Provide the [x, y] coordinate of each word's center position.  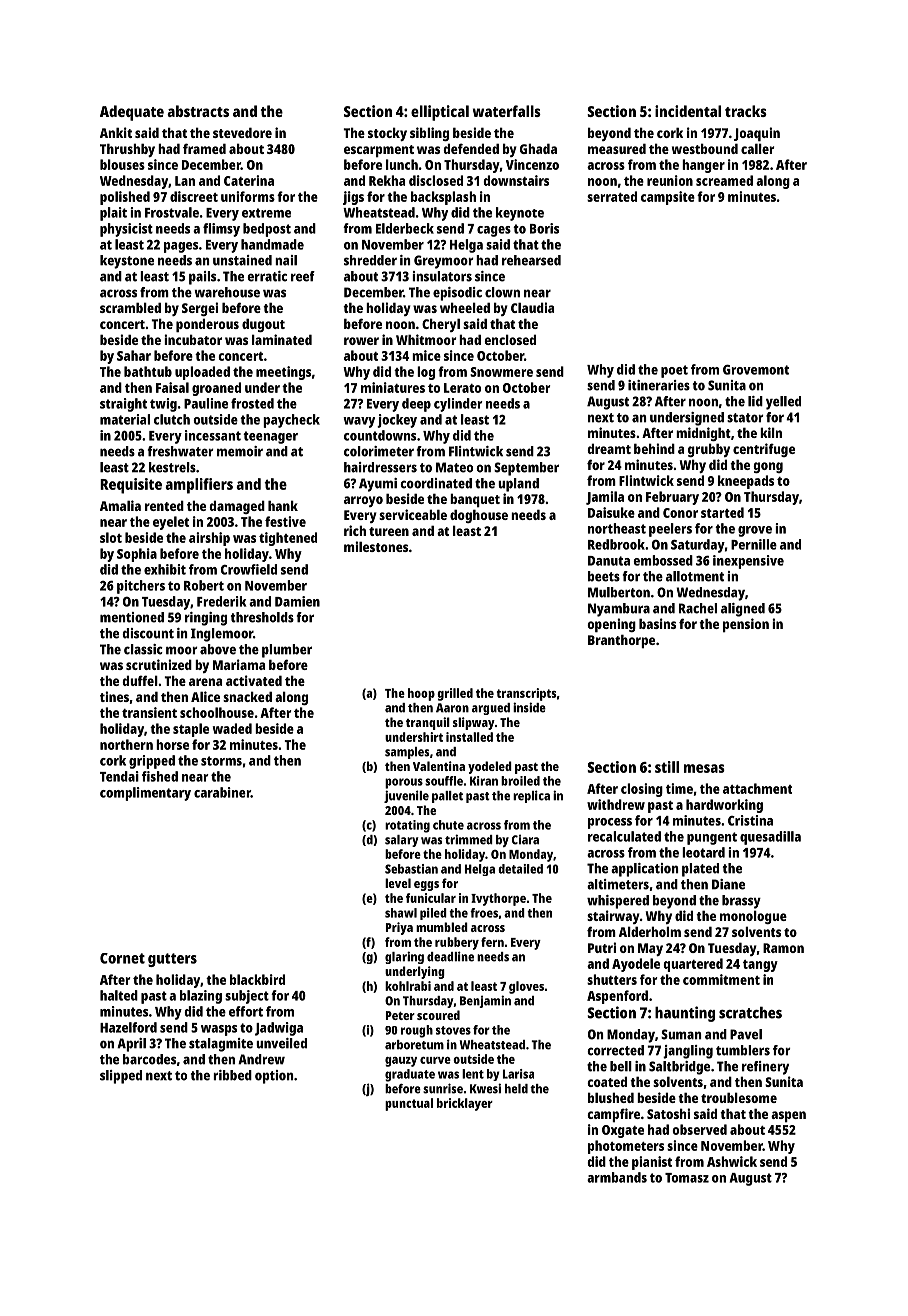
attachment [757, 788]
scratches [750, 1013]
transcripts [526, 694]
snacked [247, 696]
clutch [172, 419]
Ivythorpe [498, 899]
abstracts [198, 111]
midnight [703, 434]
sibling [429, 134]
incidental [688, 111]
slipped [121, 1077]
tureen [389, 531]
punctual [409, 1104]
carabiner [222, 792]
